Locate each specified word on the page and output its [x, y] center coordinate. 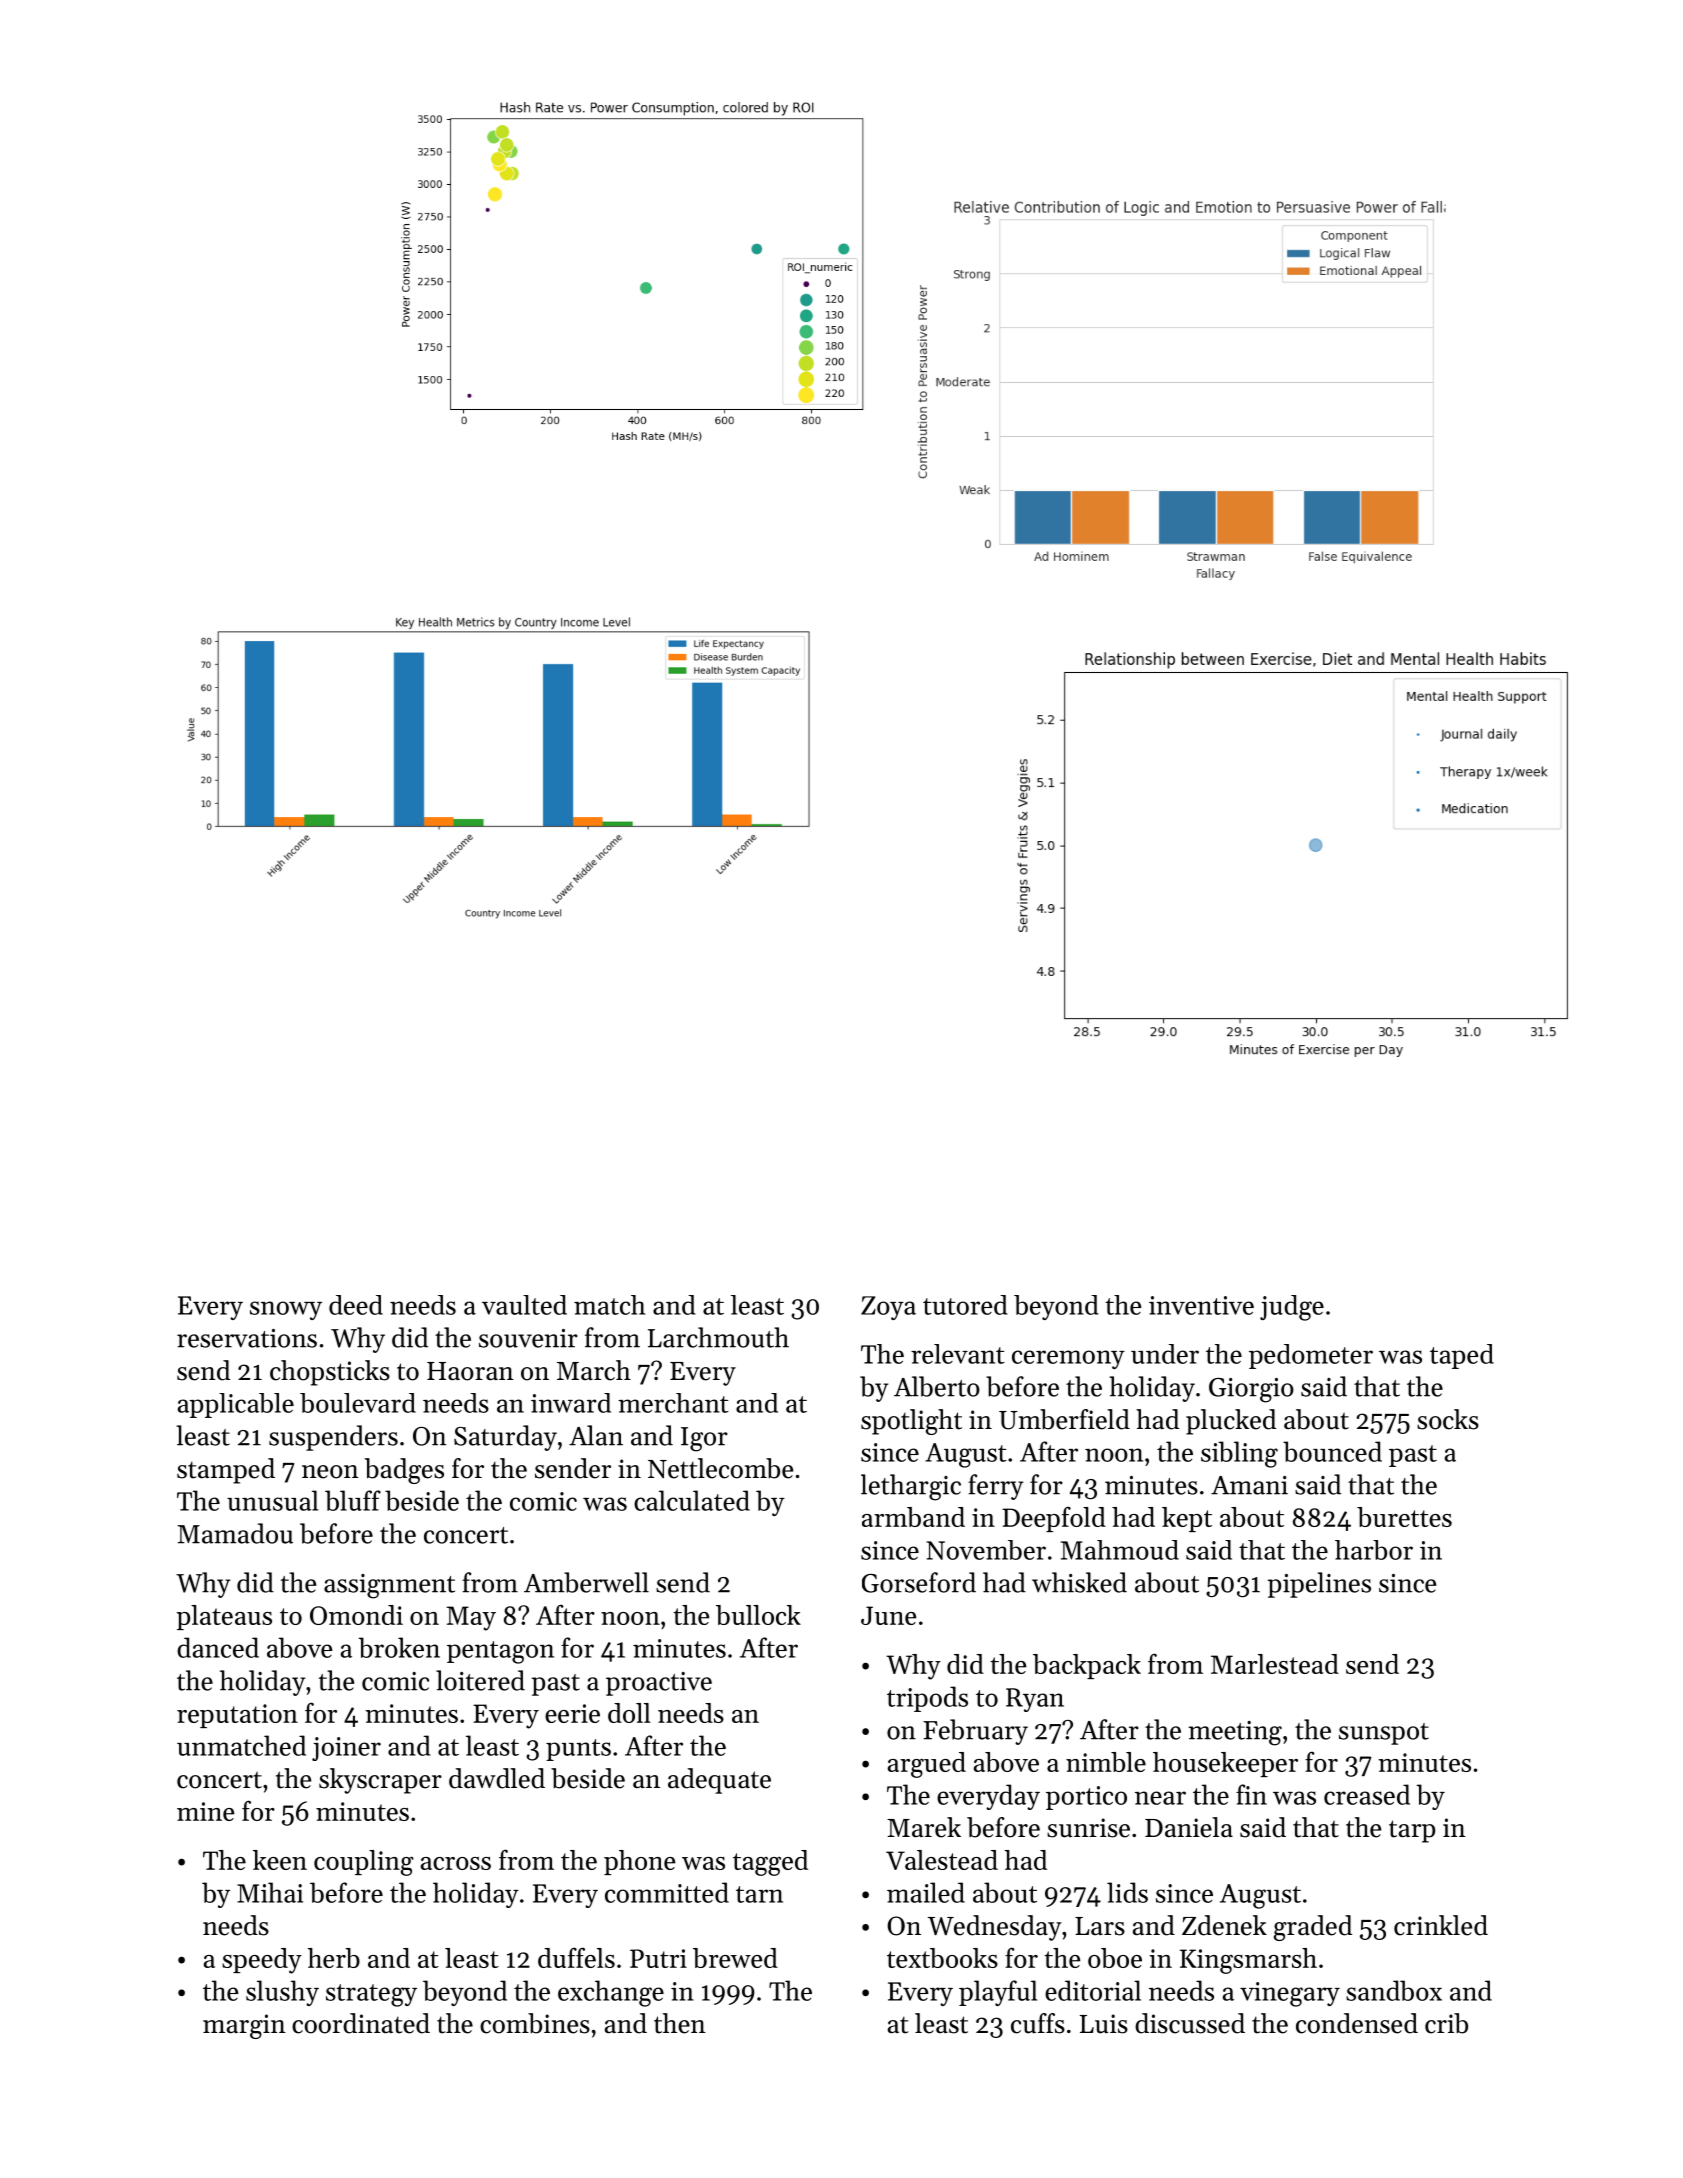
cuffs [1038, 2023]
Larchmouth [718, 1337]
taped [1462, 1356]
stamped [226, 1471]
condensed [1357, 2023]
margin [244, 2026]
